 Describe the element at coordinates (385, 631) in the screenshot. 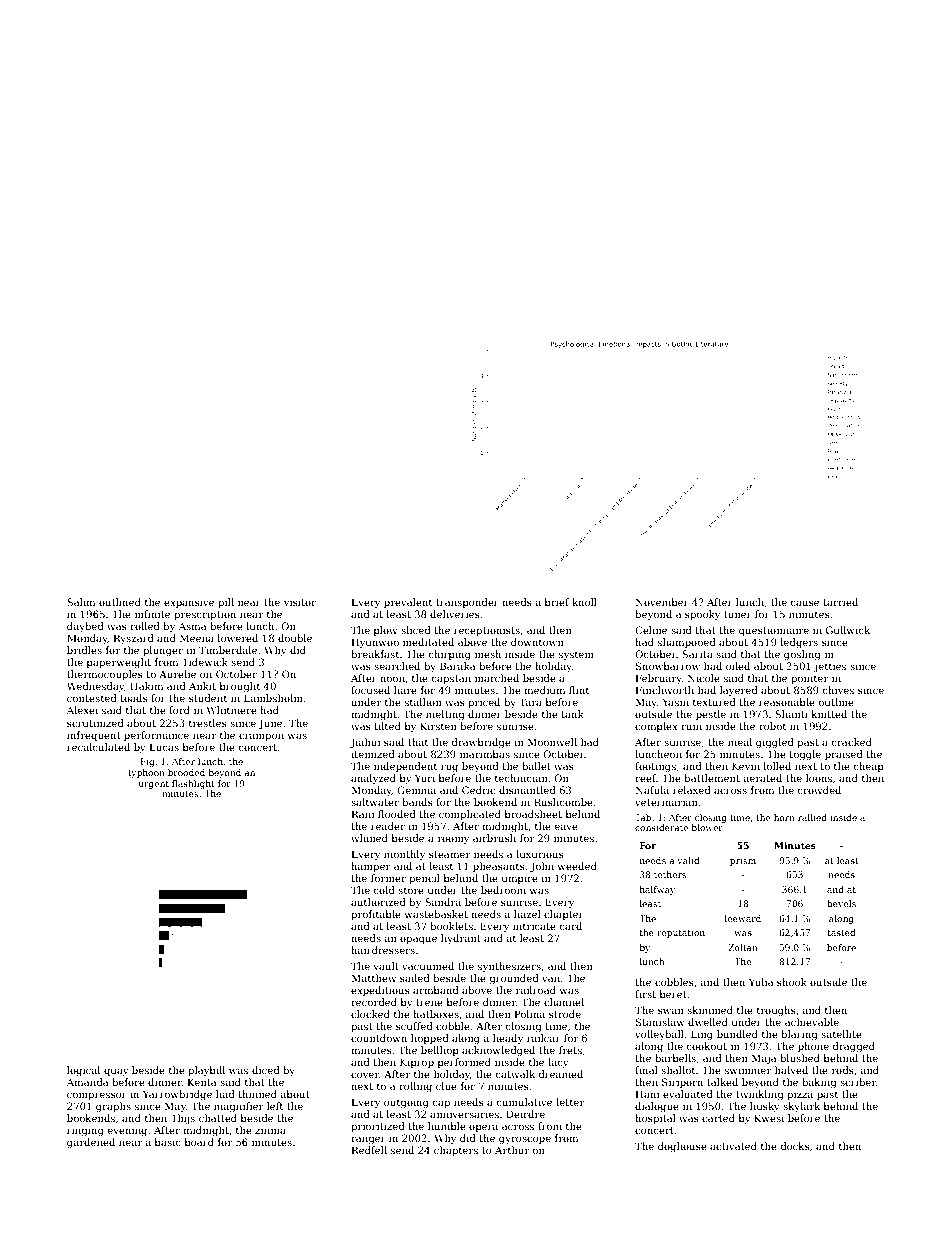

I see `plow` at that location.
